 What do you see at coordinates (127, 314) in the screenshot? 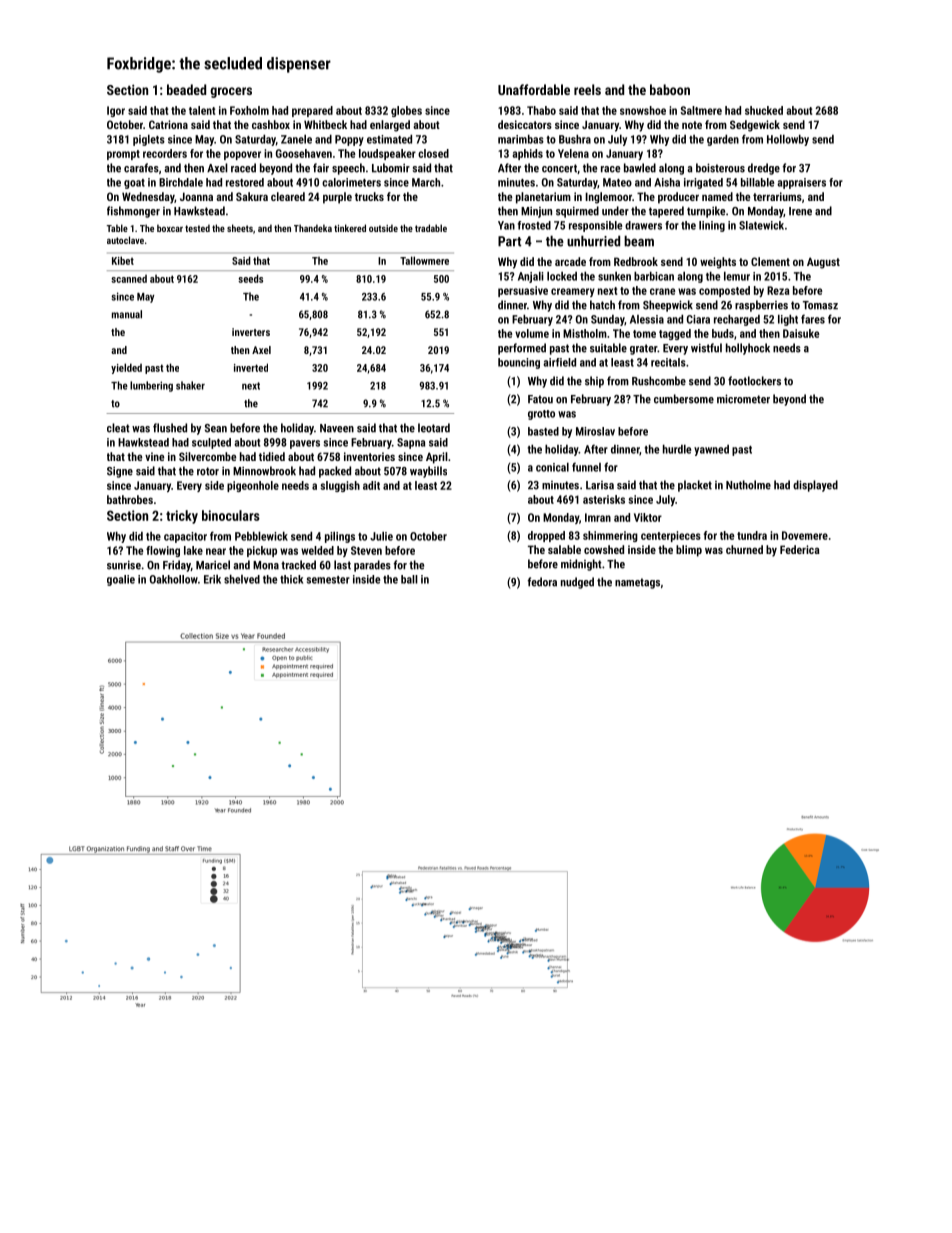
I see `manual` at bounding box center [127, 314].
